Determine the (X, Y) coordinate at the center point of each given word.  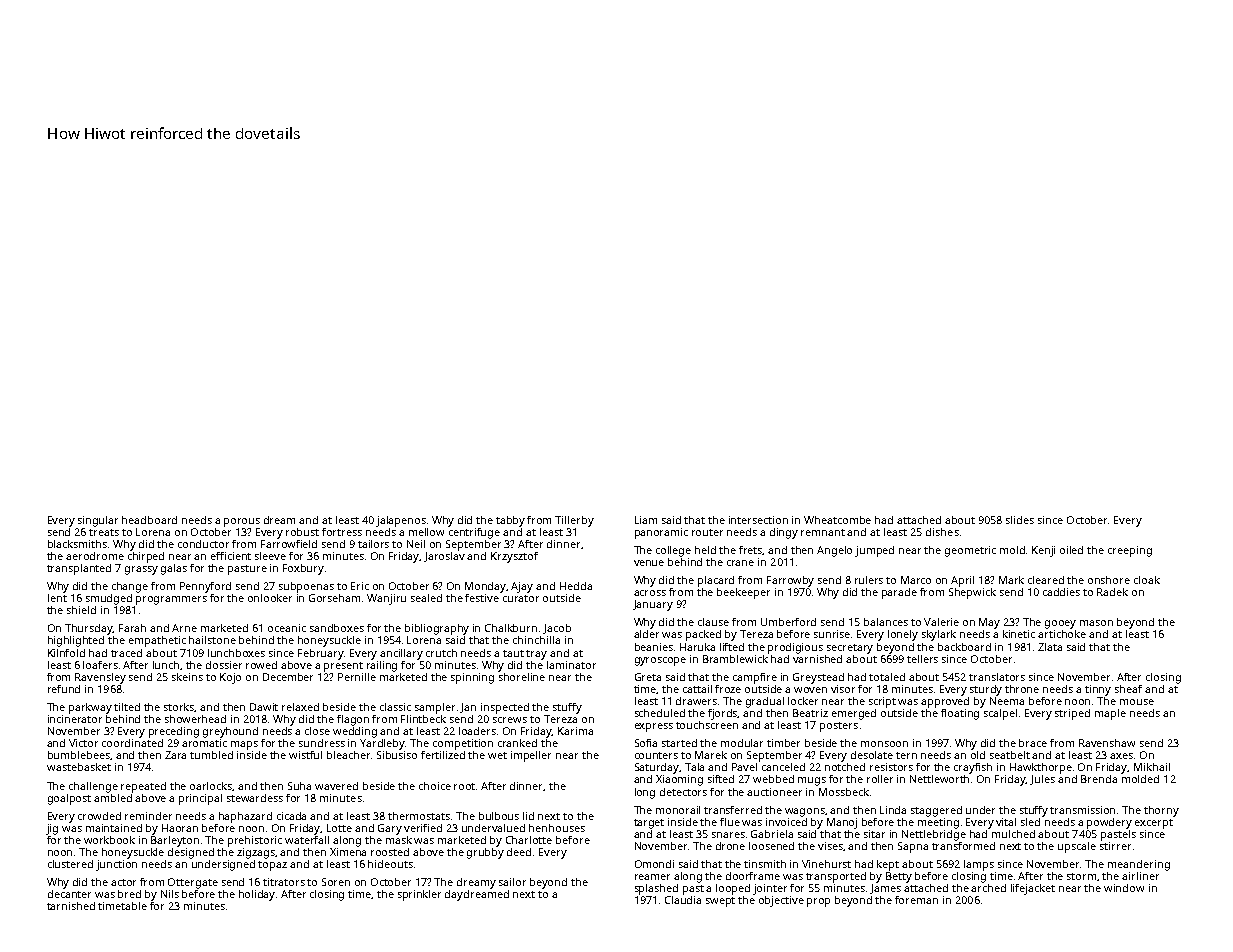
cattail (697, 689)
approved (945, 702)
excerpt (1154, 824)
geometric (970, 551)
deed (519, 852)
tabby (510, 521)
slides (1020, 520)
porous (242, 522)
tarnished (71, 906)
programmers (171, 600)
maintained (114, 828)
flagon (353, 720)
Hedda (576, 586)
